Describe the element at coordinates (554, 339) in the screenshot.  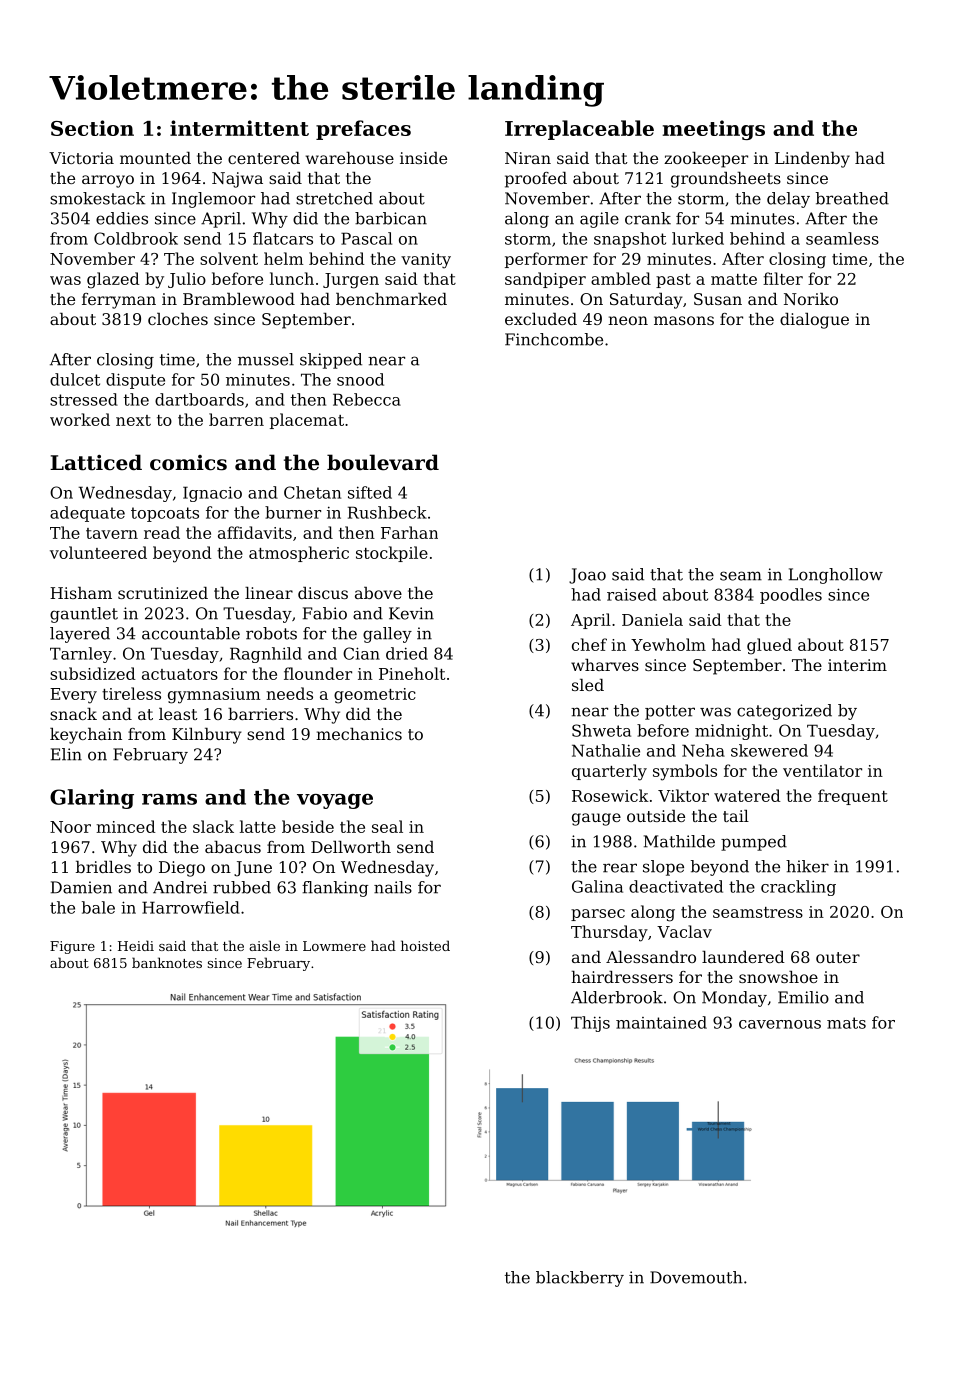
I see `Finchcombe` at that location.
